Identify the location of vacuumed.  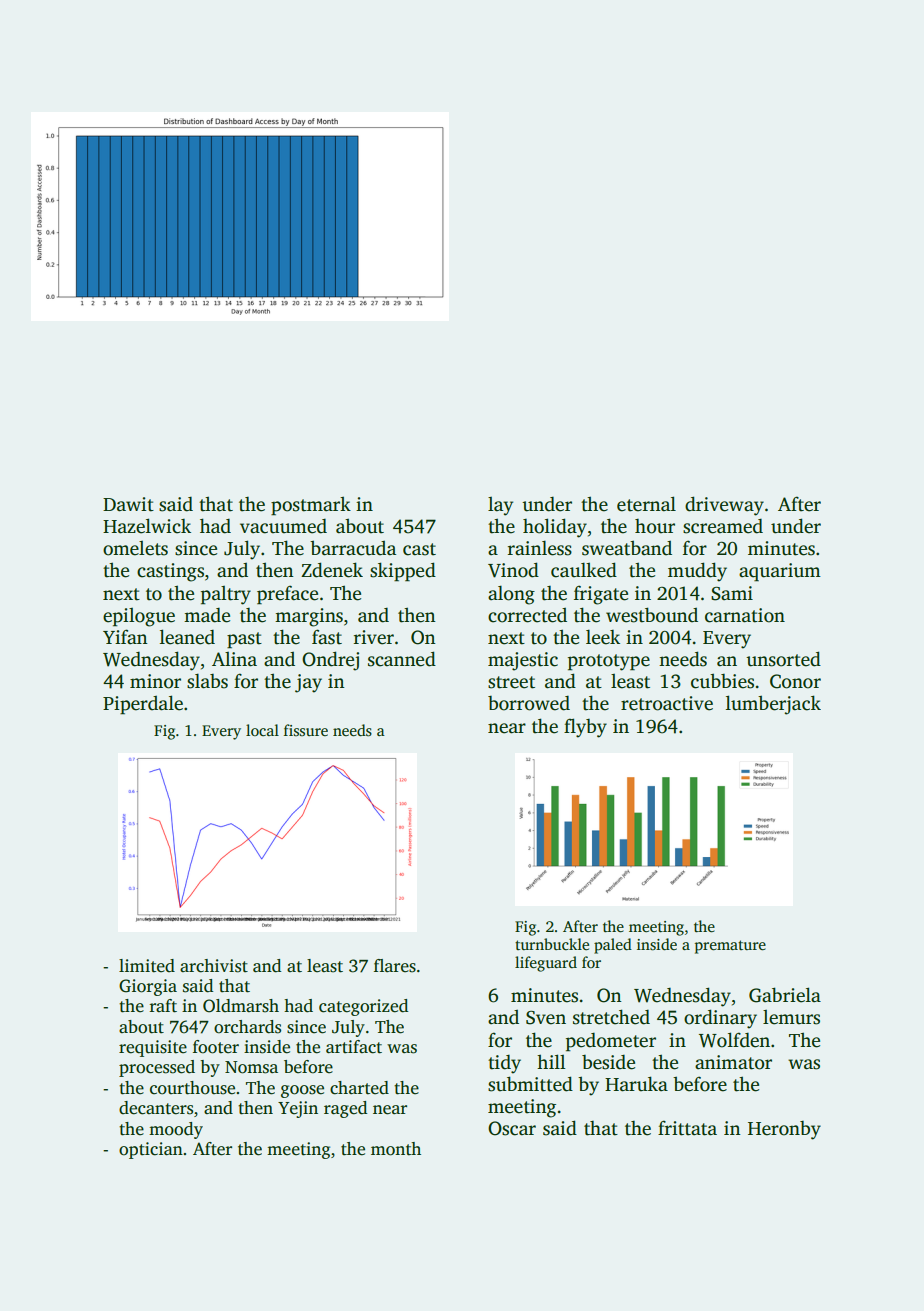
(283, 526).
